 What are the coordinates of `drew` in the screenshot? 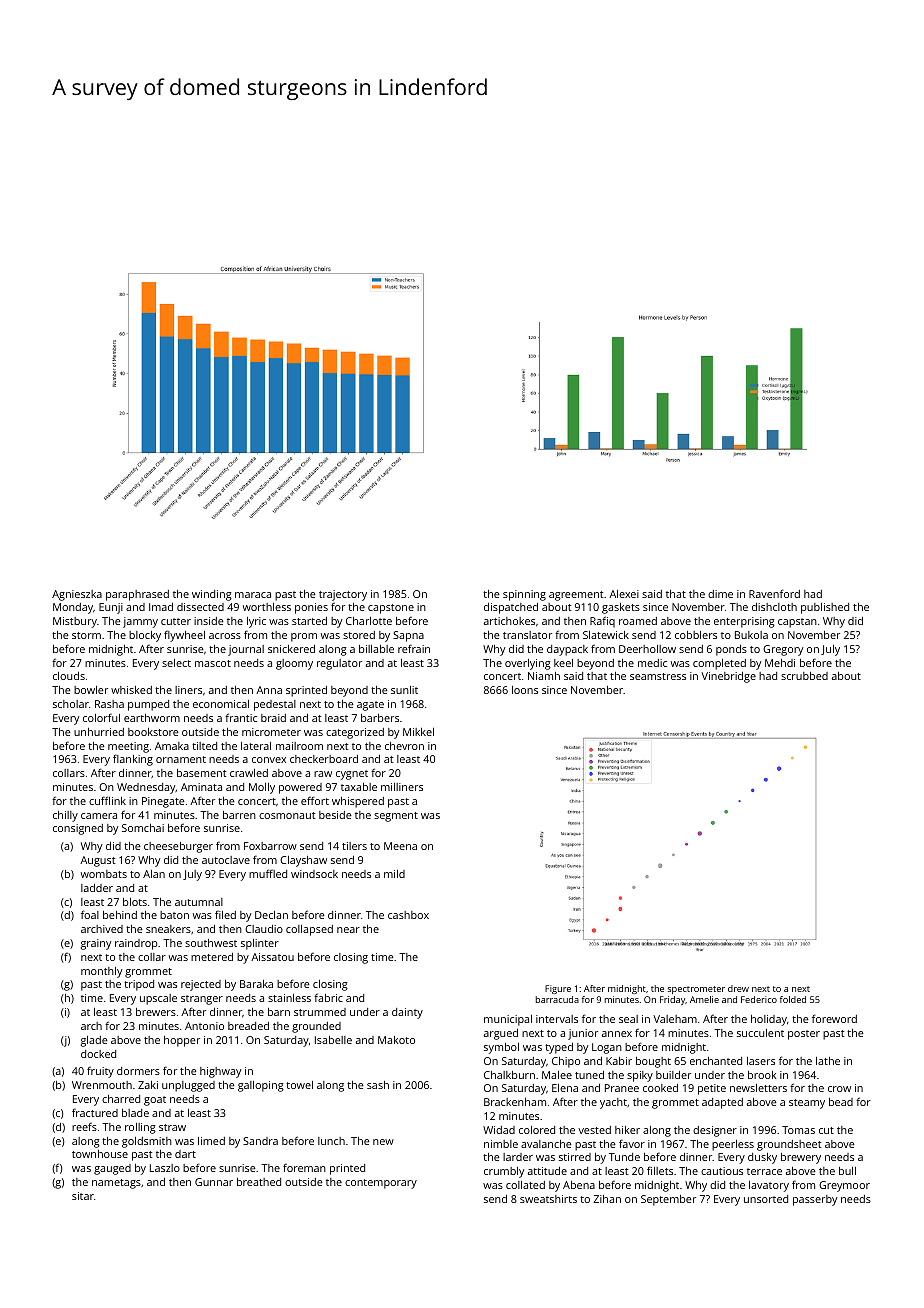 It's located at (738, 988).
